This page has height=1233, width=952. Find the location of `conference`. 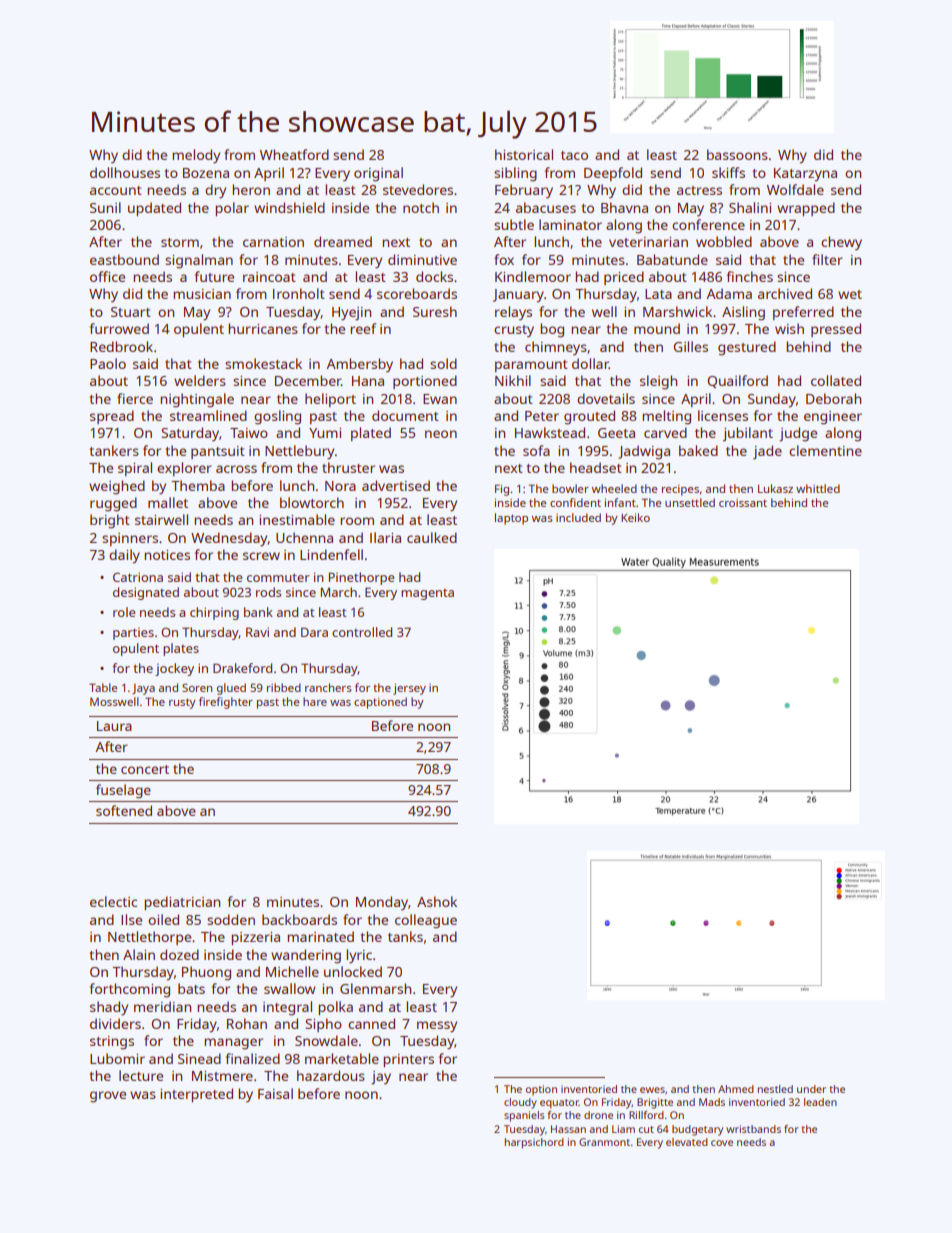

conference is located at coordinates (708, 224).
